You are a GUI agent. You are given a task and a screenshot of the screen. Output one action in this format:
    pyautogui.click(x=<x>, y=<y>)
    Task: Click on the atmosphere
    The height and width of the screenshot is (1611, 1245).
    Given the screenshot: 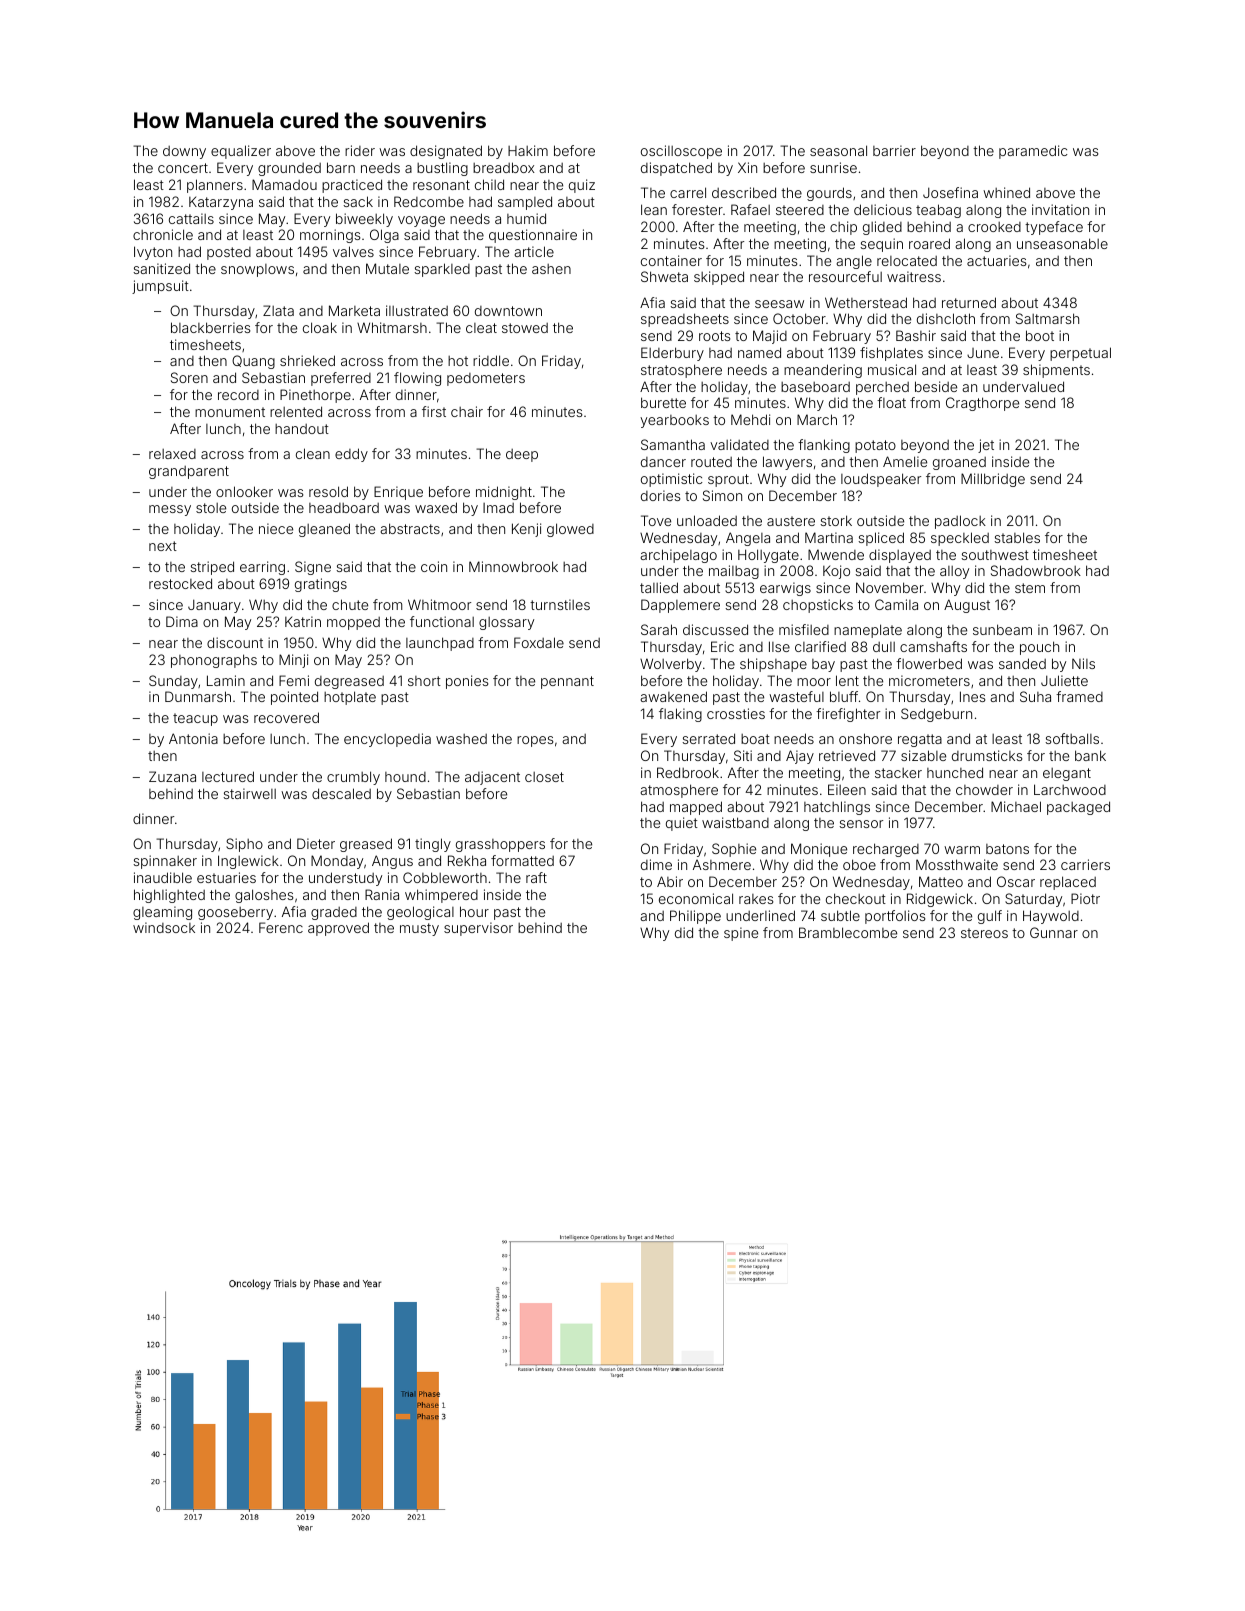 What is the action you would take?
    pyautogui.click(x=679, y=791)
